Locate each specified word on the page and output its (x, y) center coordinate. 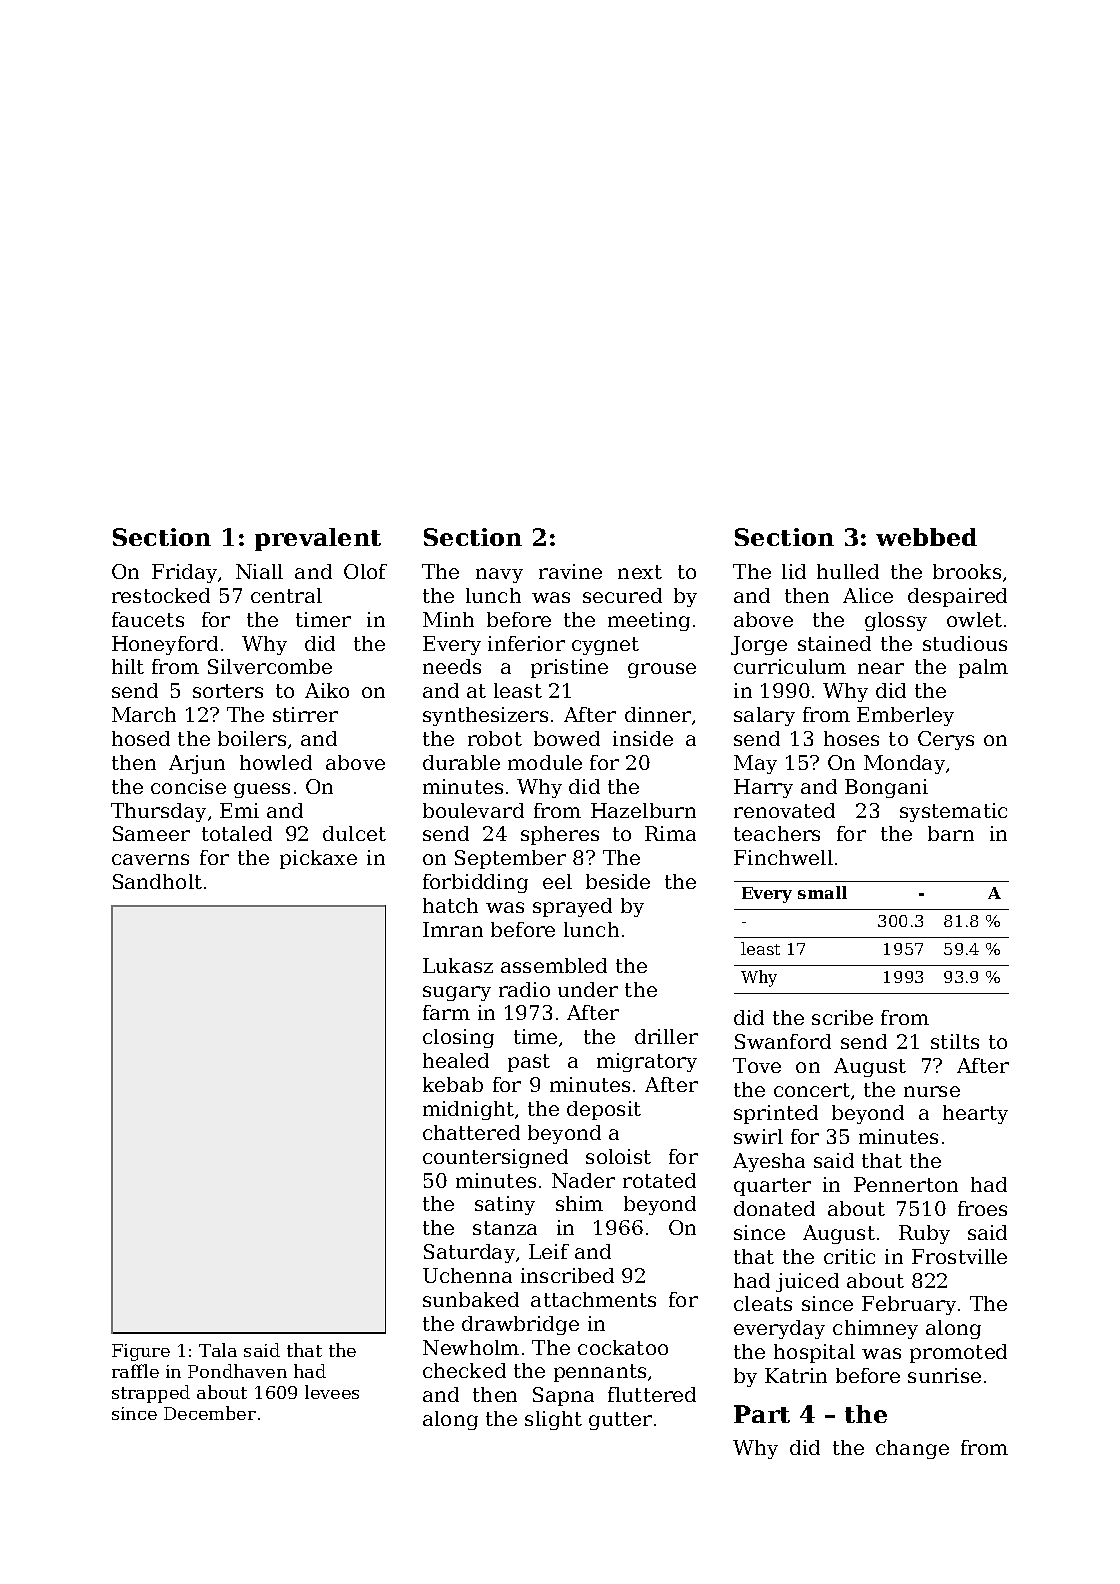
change (912, 1449)
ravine (570, 571)
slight (553, 1420)
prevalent (318, 539)
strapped (151, 1394)
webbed (926, 537)
